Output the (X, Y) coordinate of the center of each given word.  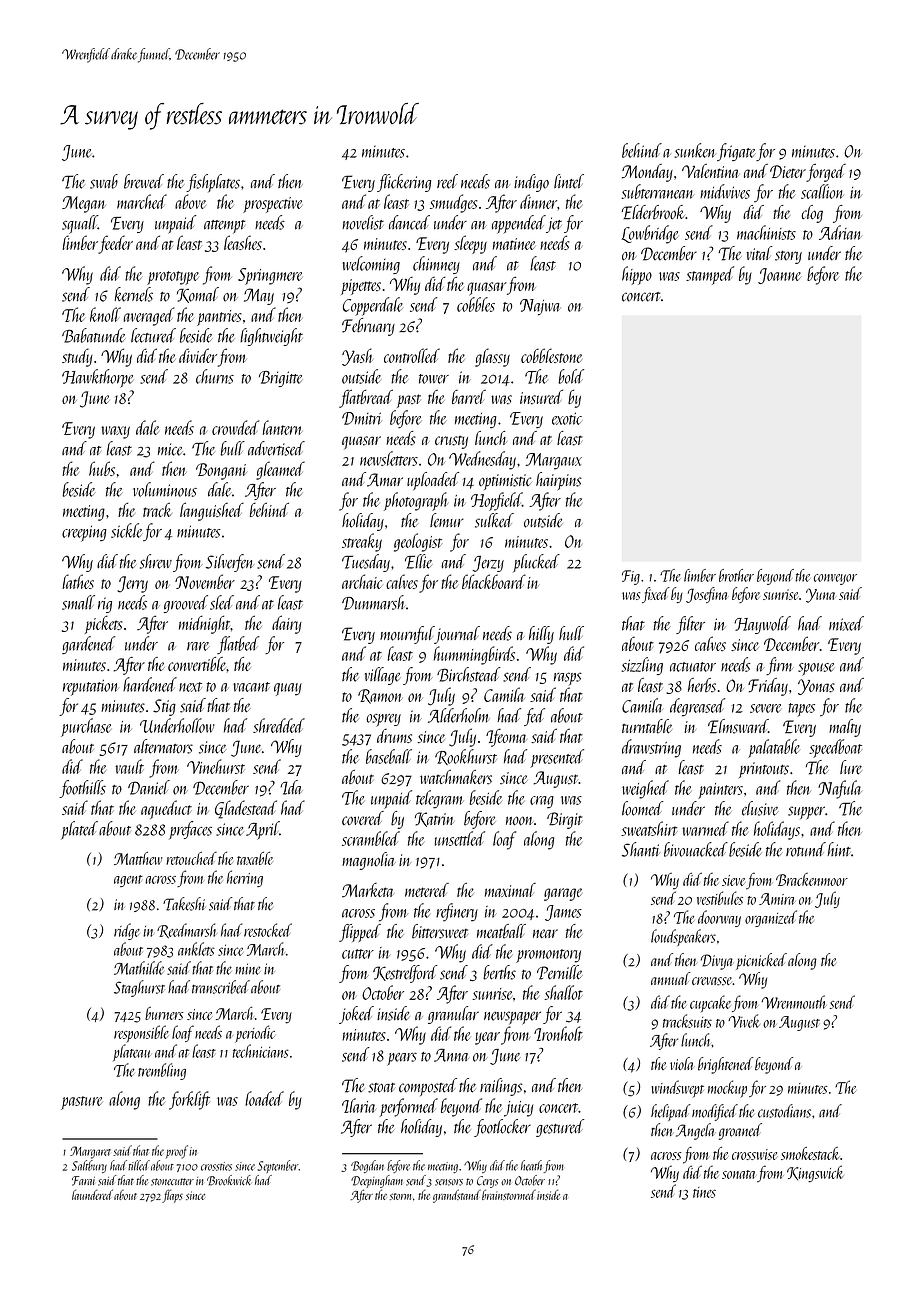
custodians (784, 1111)
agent (128, 881)
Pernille (559, 972)
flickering (404, 183)
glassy (492, 357)
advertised (276, 448)
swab (104, 181)
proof (177, 1152)
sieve (733, 880)
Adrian (840, 232)
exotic (567, 418)
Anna (451, 1055)
